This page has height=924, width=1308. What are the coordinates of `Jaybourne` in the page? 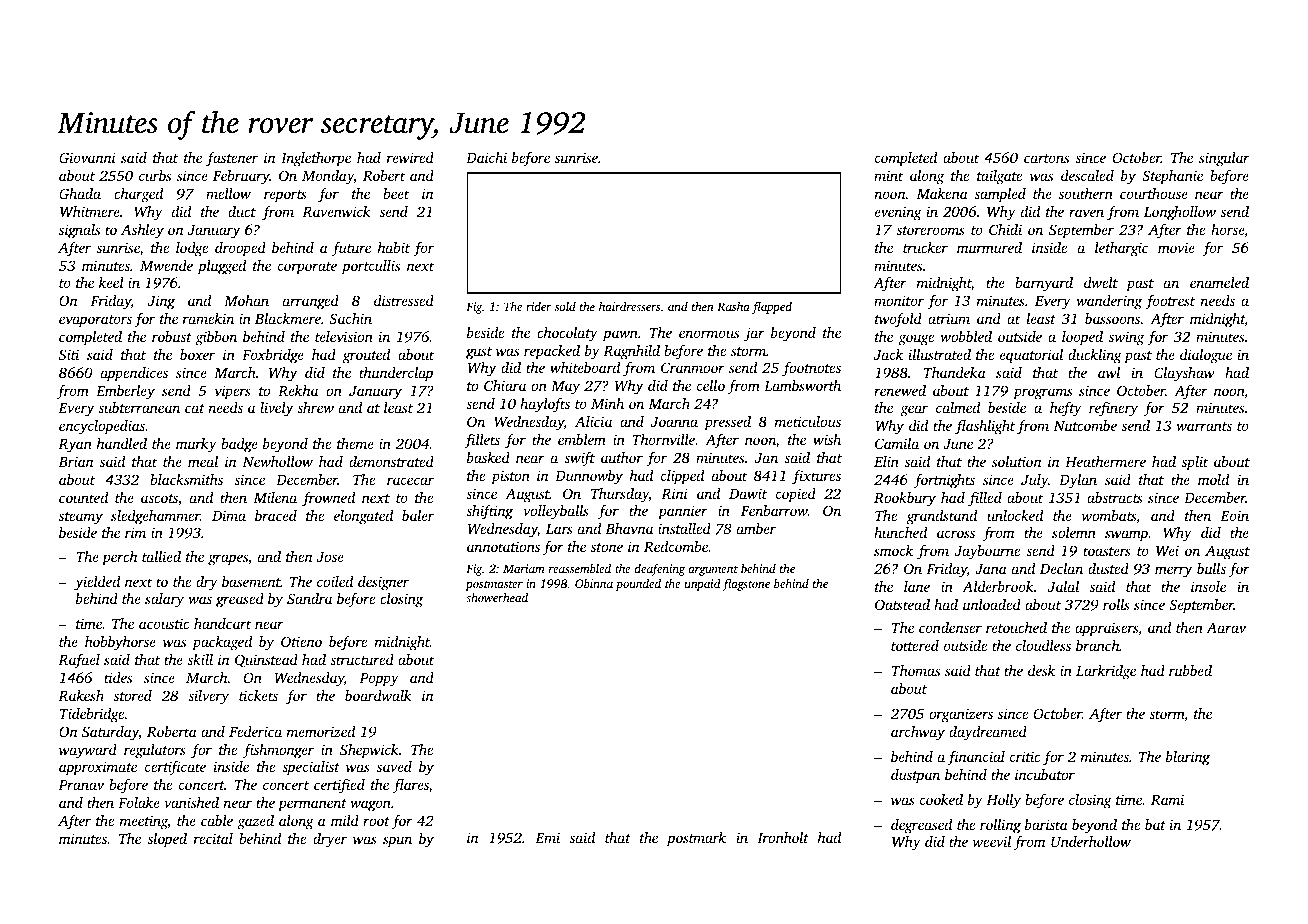 It's located at (987, 552).
